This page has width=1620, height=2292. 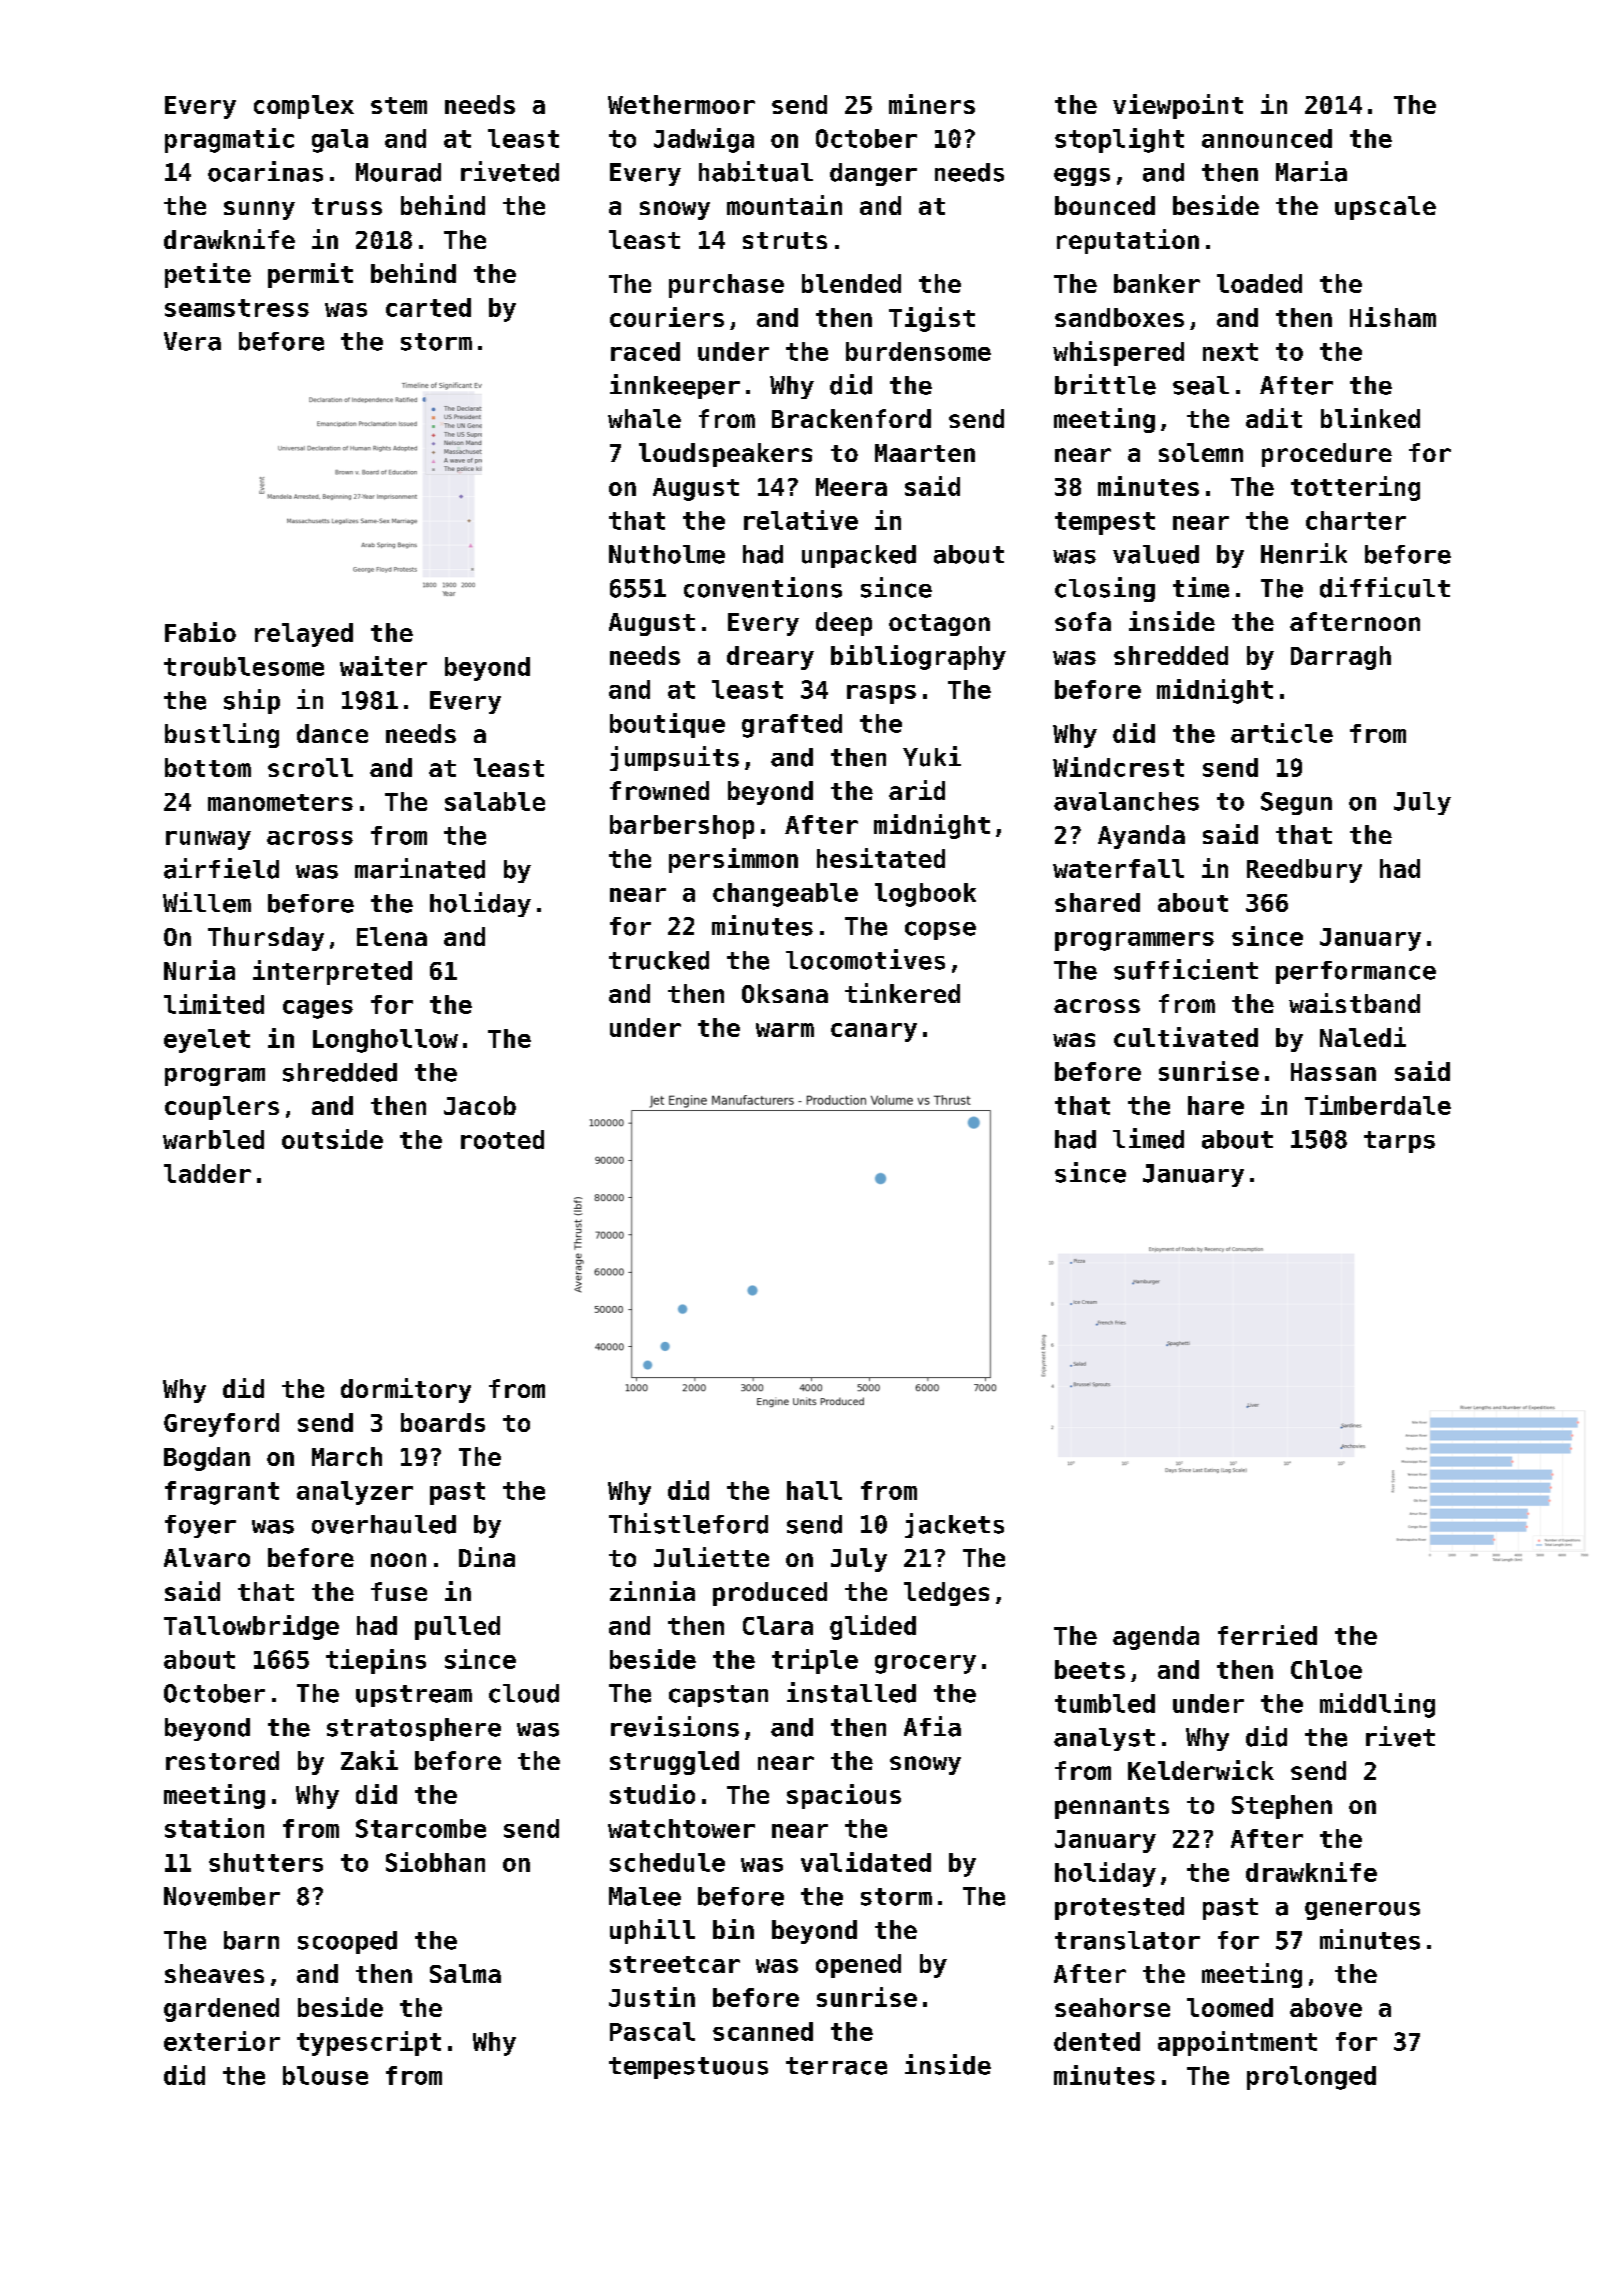 What do you see at coordinates (1141, 837) in the page?
I see `Ayanda` at bounding box center [1141, 837].
